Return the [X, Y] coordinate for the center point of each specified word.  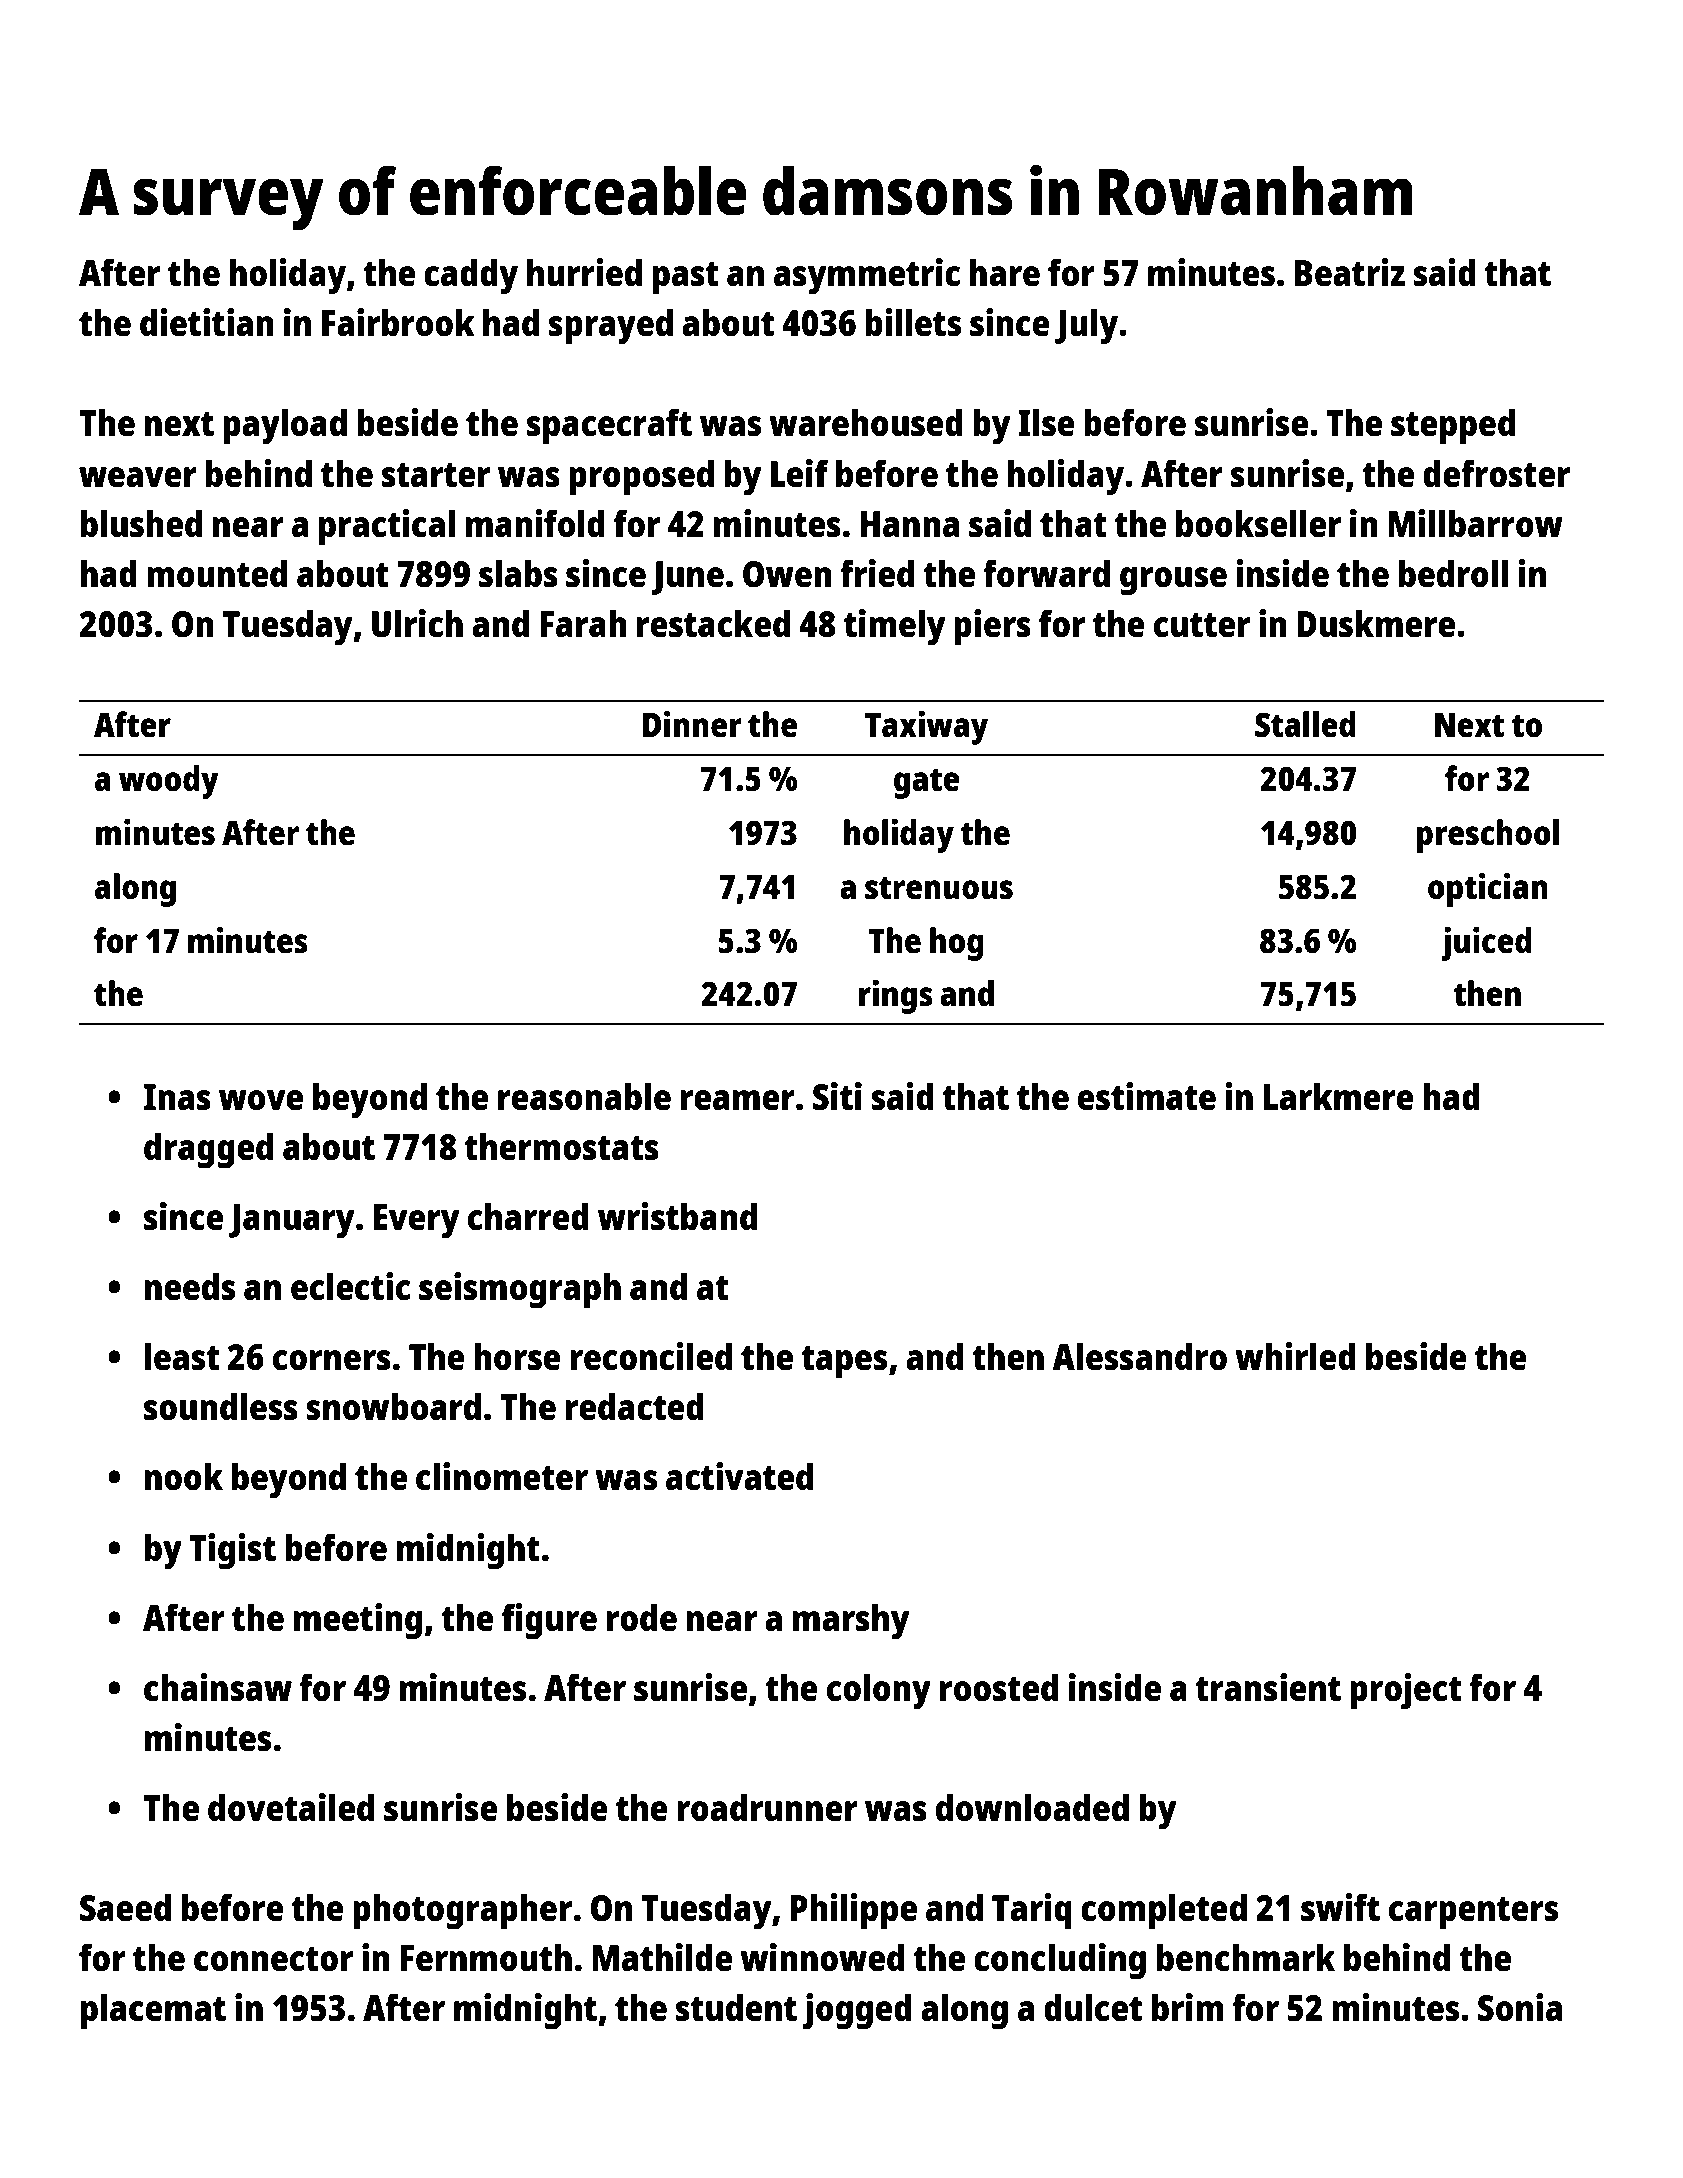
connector [273, 1959]
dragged [208, 1150]
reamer [738, 1100]
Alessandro [1139, 1356]
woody [169, 782]
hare [1005, 273]
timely [894, 627]
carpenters [1473, 1913]
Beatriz [1350, 272]
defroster [1496, 473]
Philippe [854, 1911]
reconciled [651, 1356]
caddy [471, 276]
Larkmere [1339, 1096]
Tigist [232, 1551]
